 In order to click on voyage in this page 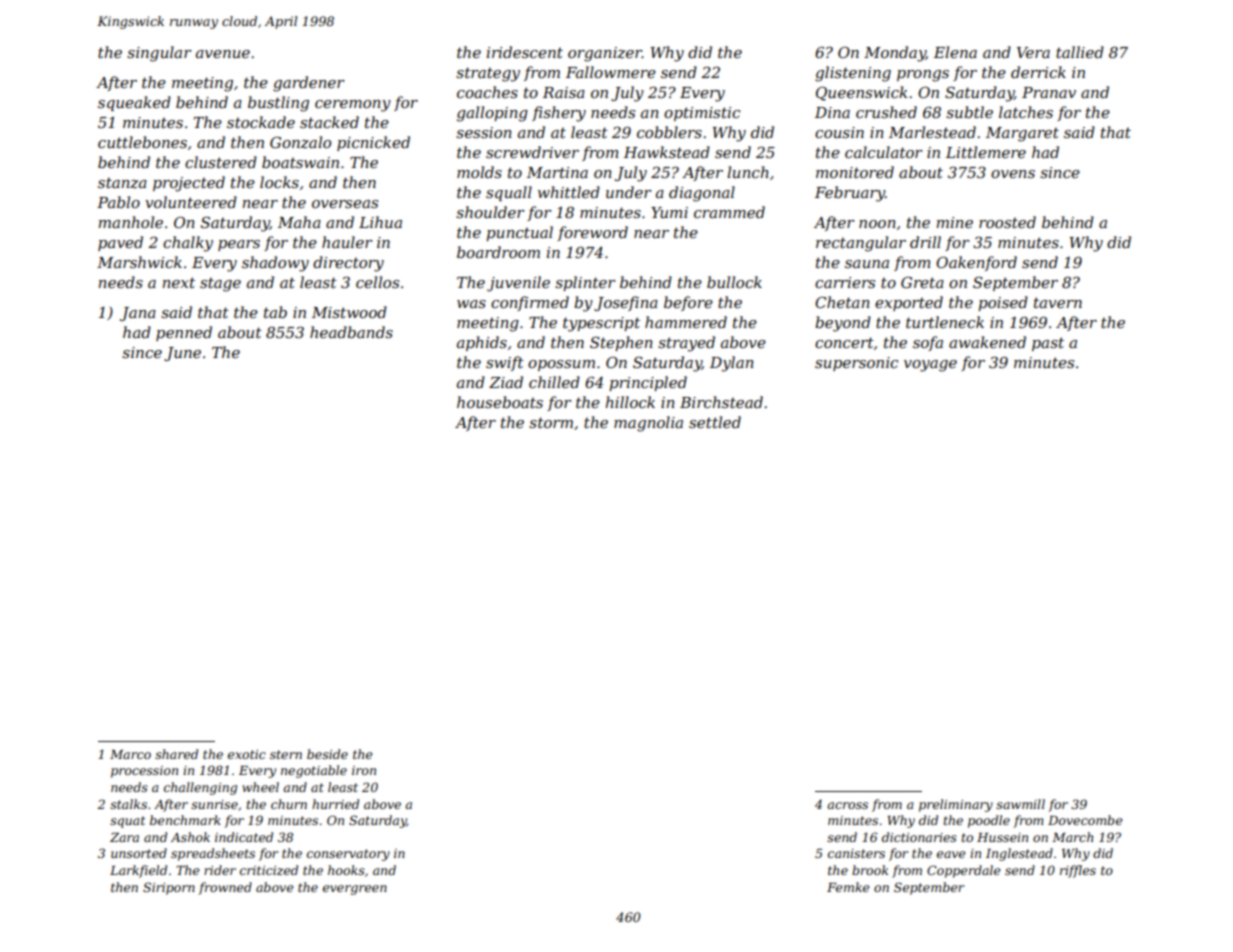, I will do `click(930, 366)`.
